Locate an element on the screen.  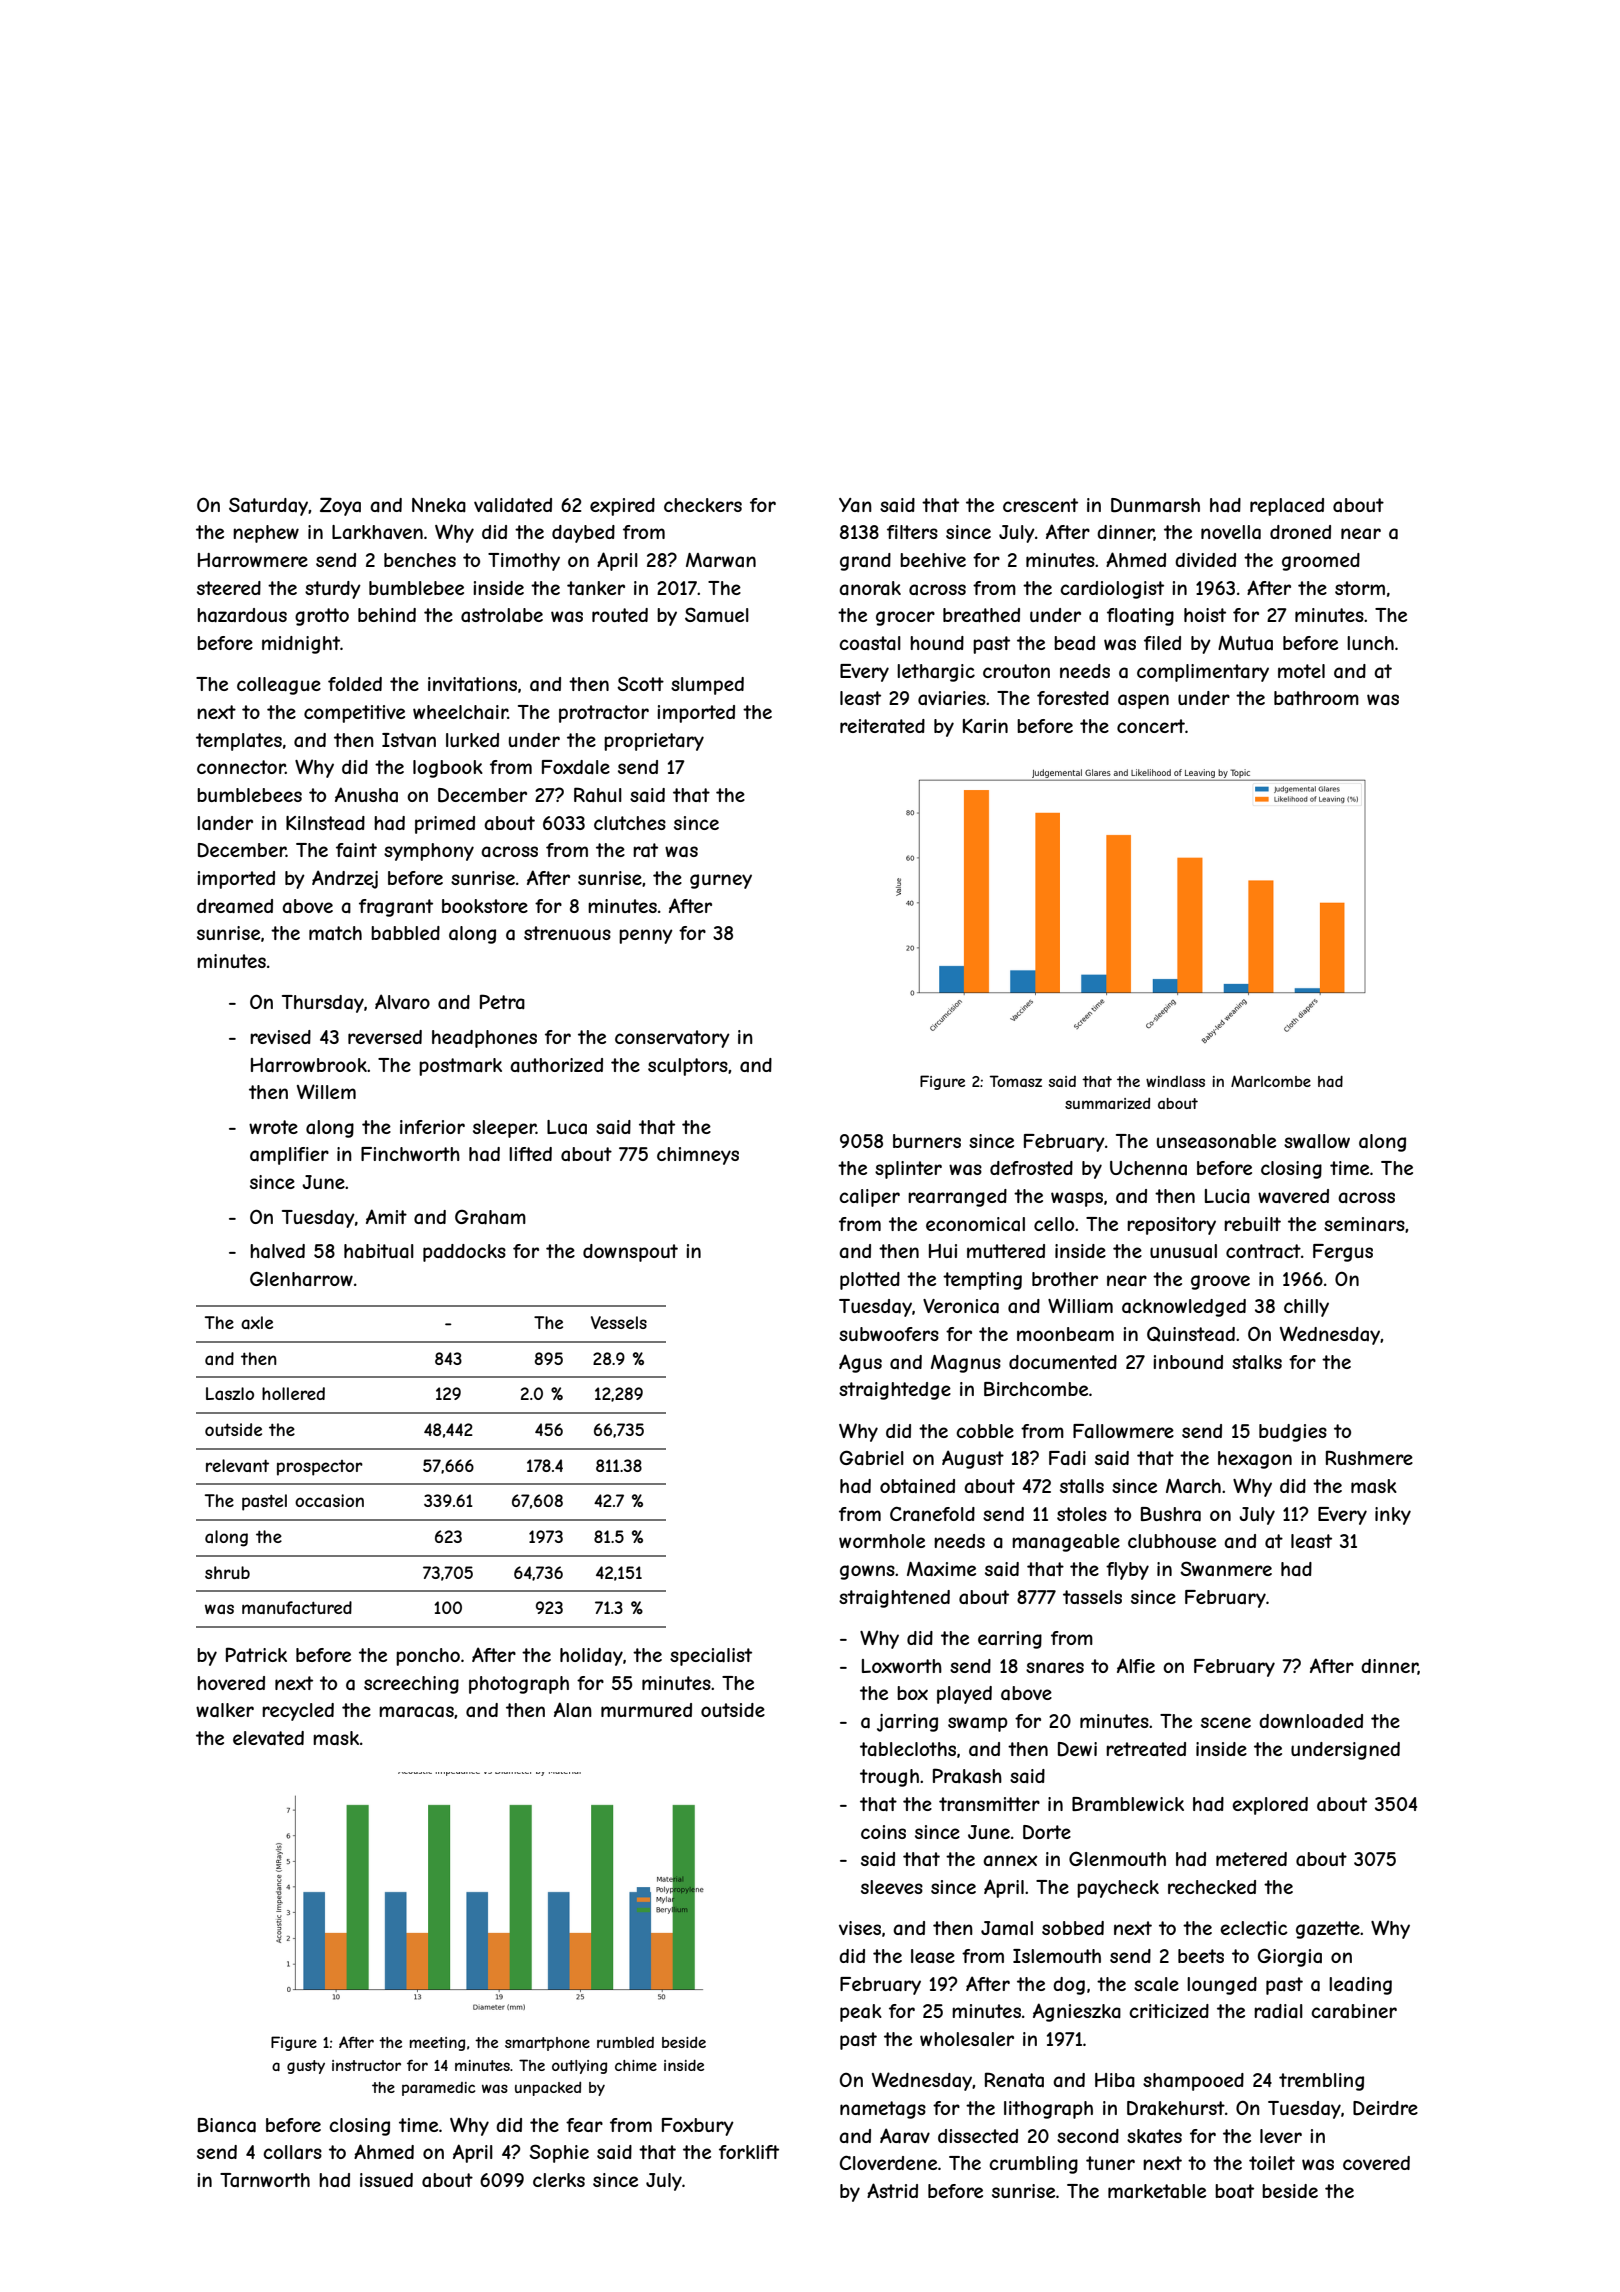
Gabriel is located at coordinates (872, 1457).
